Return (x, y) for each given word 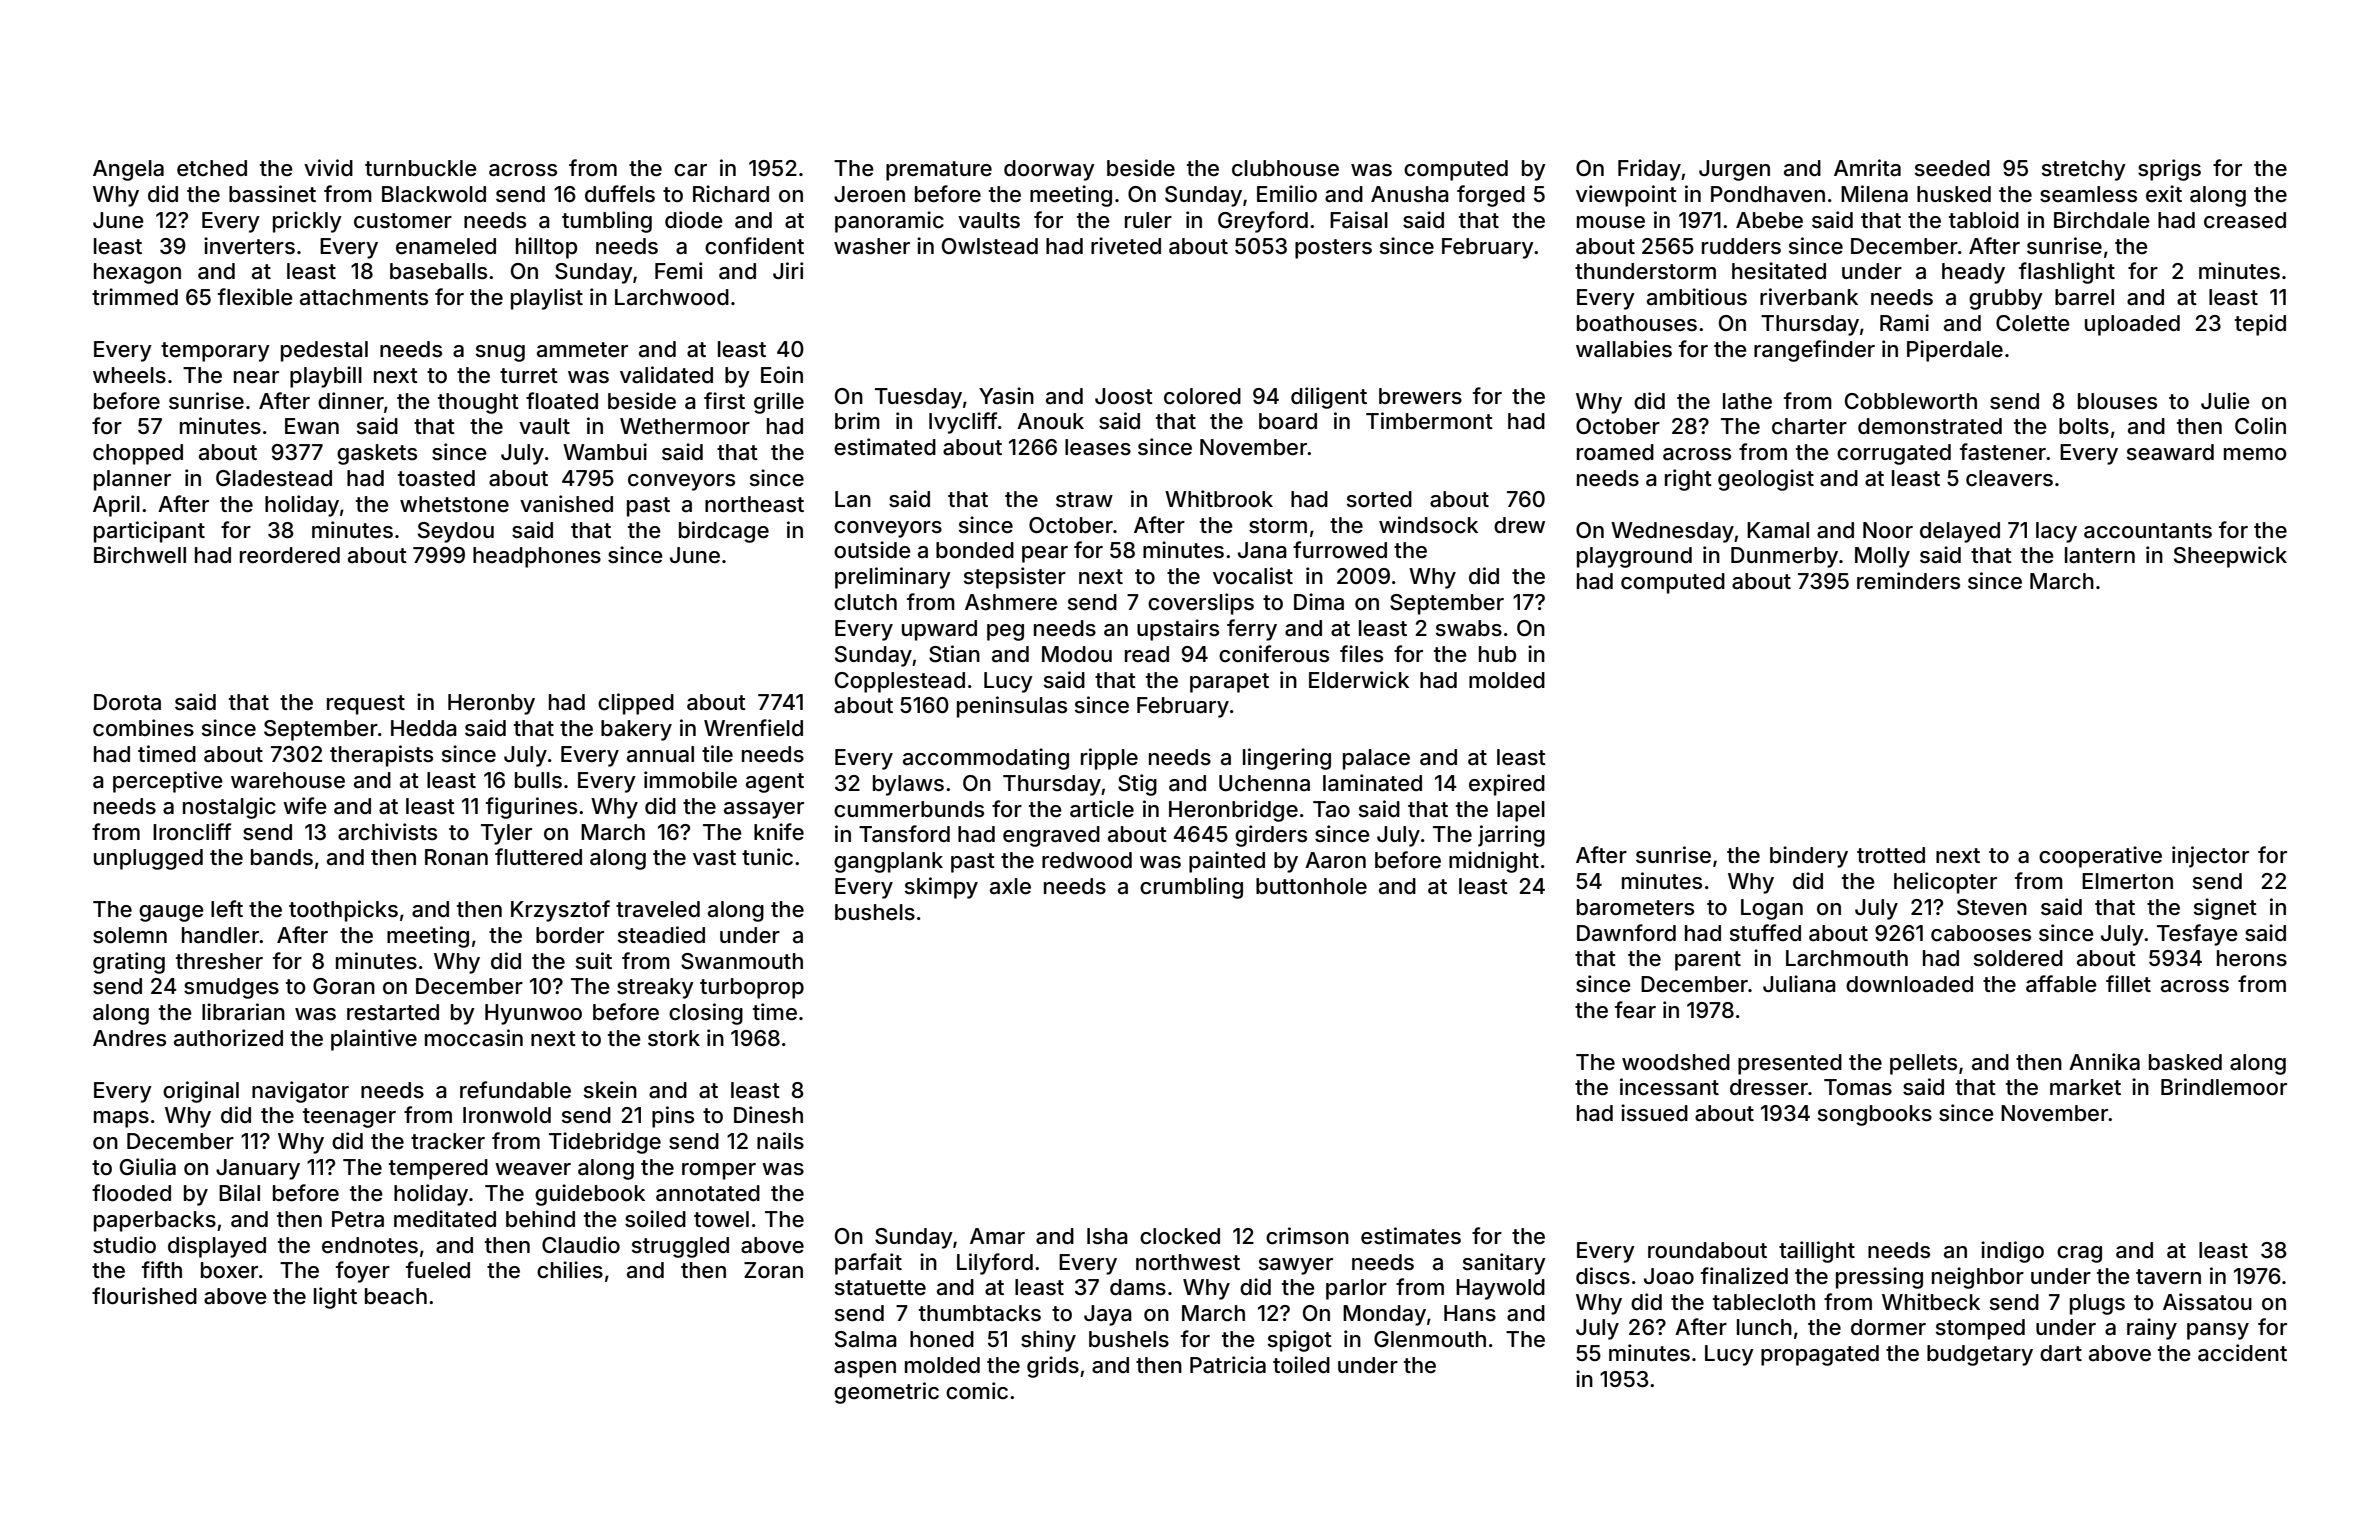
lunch (1764, 1327)
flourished (144, 1296)
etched (212, 168)
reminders (1908, 581)
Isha (1107, 1236)
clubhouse (1285, 168)
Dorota (127, 702)
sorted (1379, 499)
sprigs (2169, 170)
